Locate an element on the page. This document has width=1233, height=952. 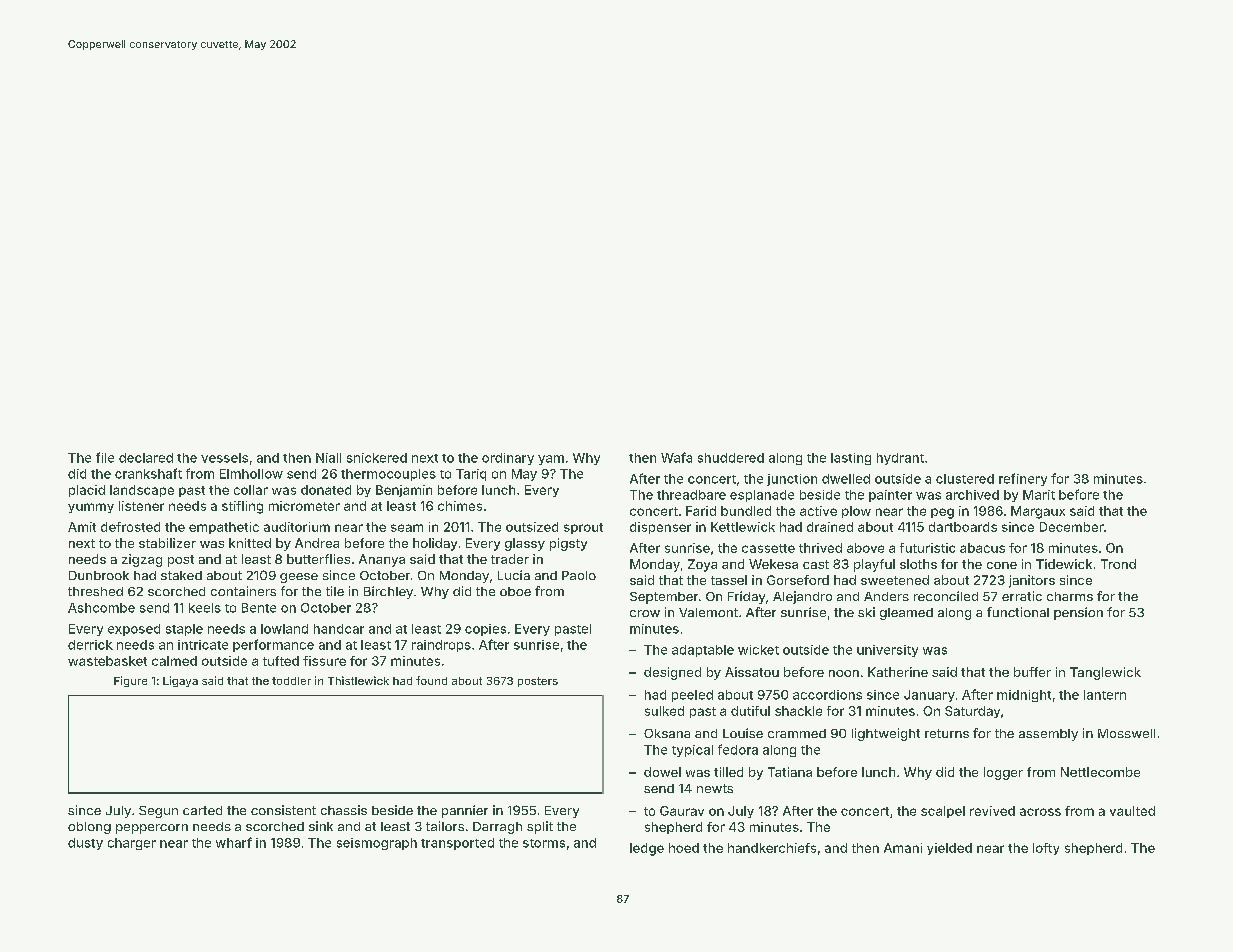
Saturday is located at coordinates (972, 712).
